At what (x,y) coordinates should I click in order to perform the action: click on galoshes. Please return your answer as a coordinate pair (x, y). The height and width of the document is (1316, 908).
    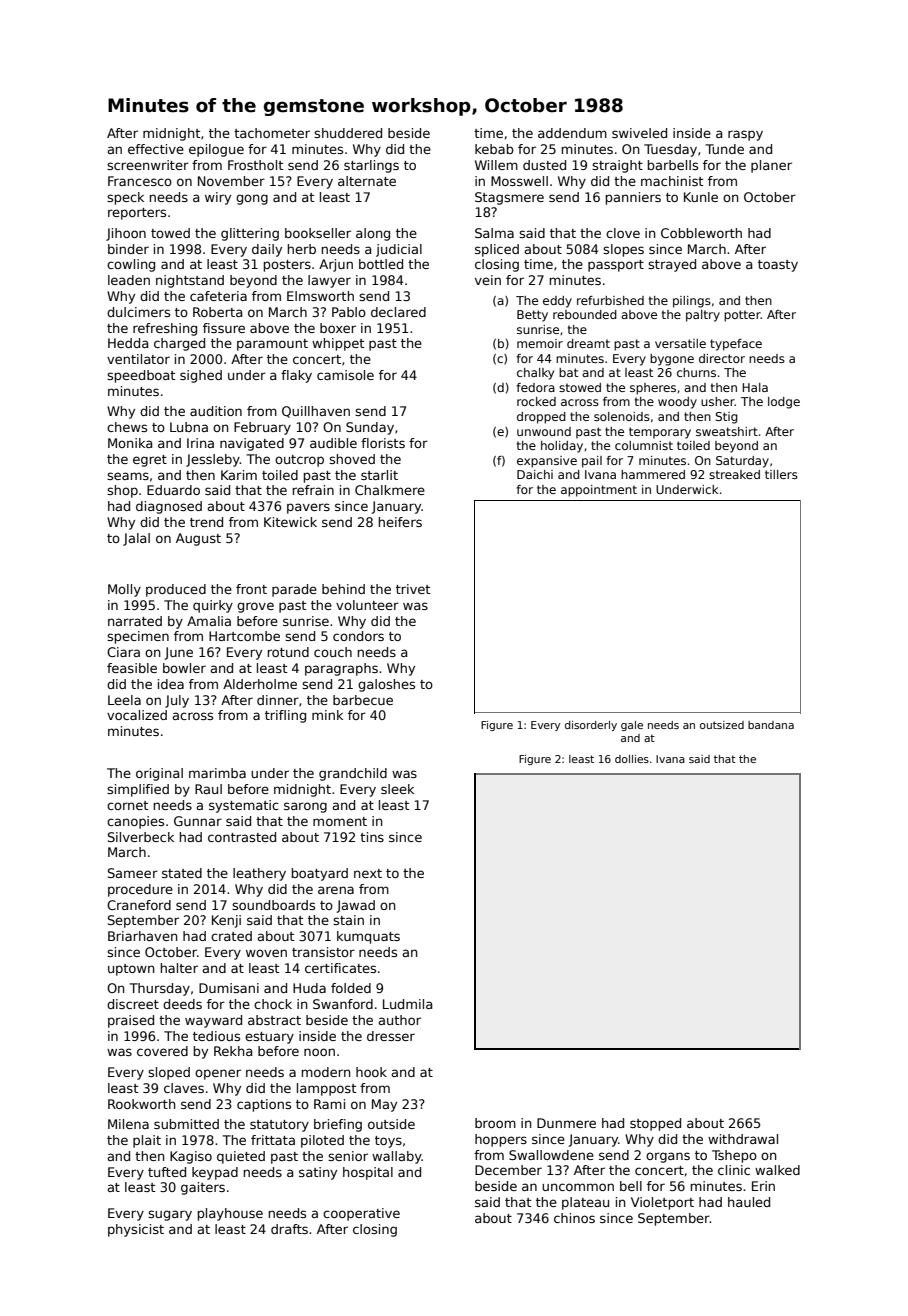
    Looking at the image, I should click on (386, 685).
